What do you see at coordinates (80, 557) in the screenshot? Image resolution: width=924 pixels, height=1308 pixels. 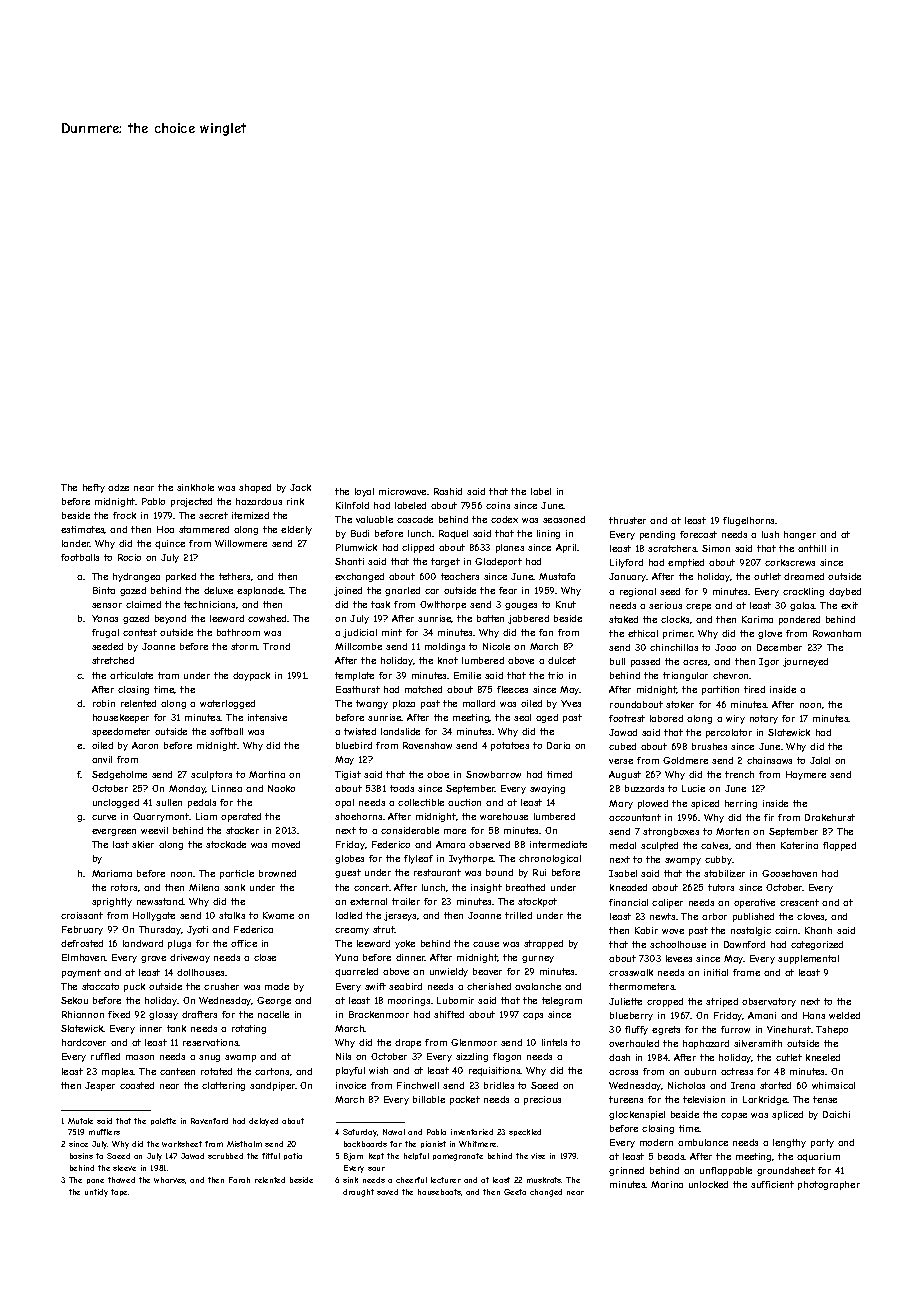 I see `footballs` at bounding box center [80, 557].
